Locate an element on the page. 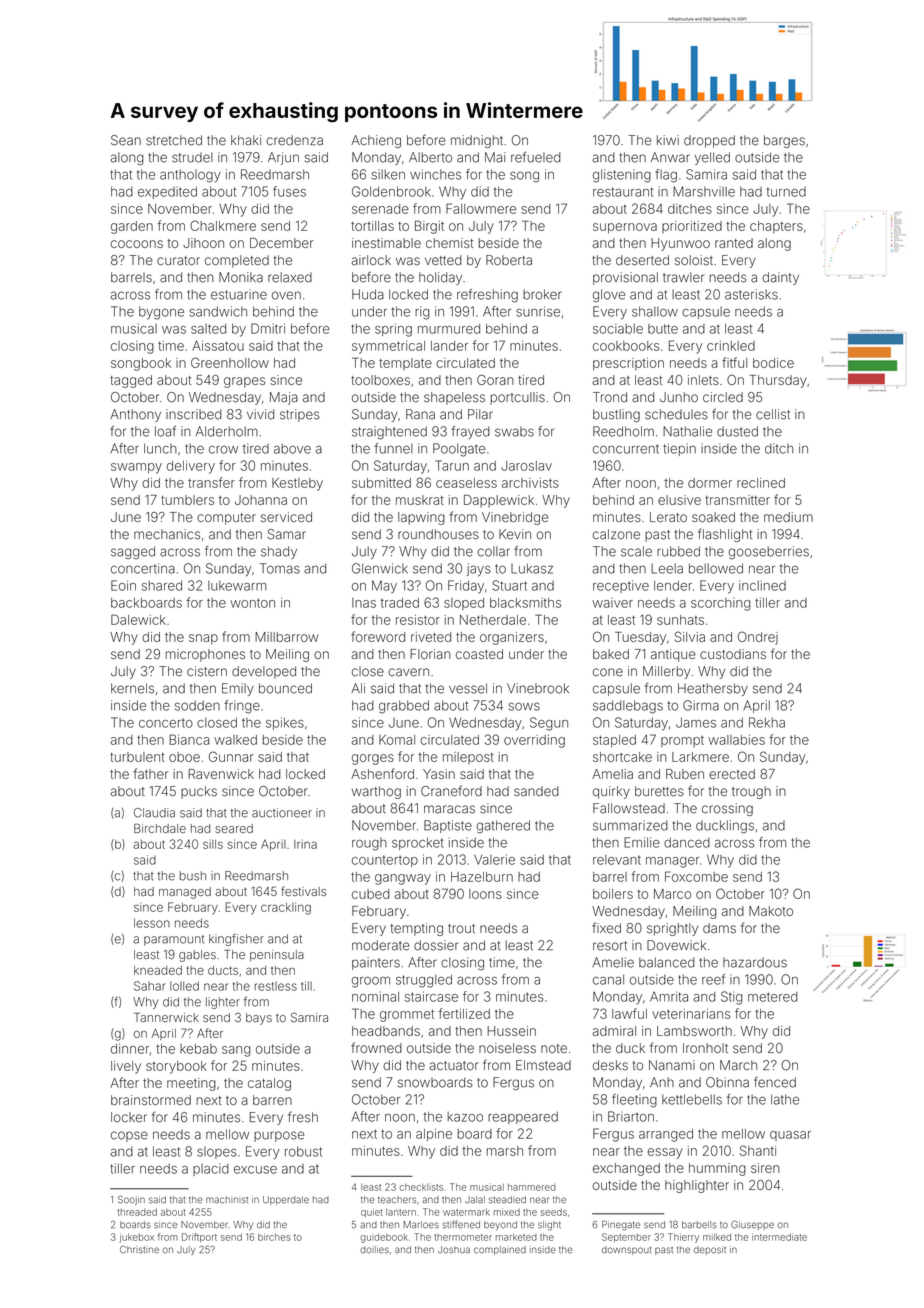  winches is located at coordinates (435, 174).
